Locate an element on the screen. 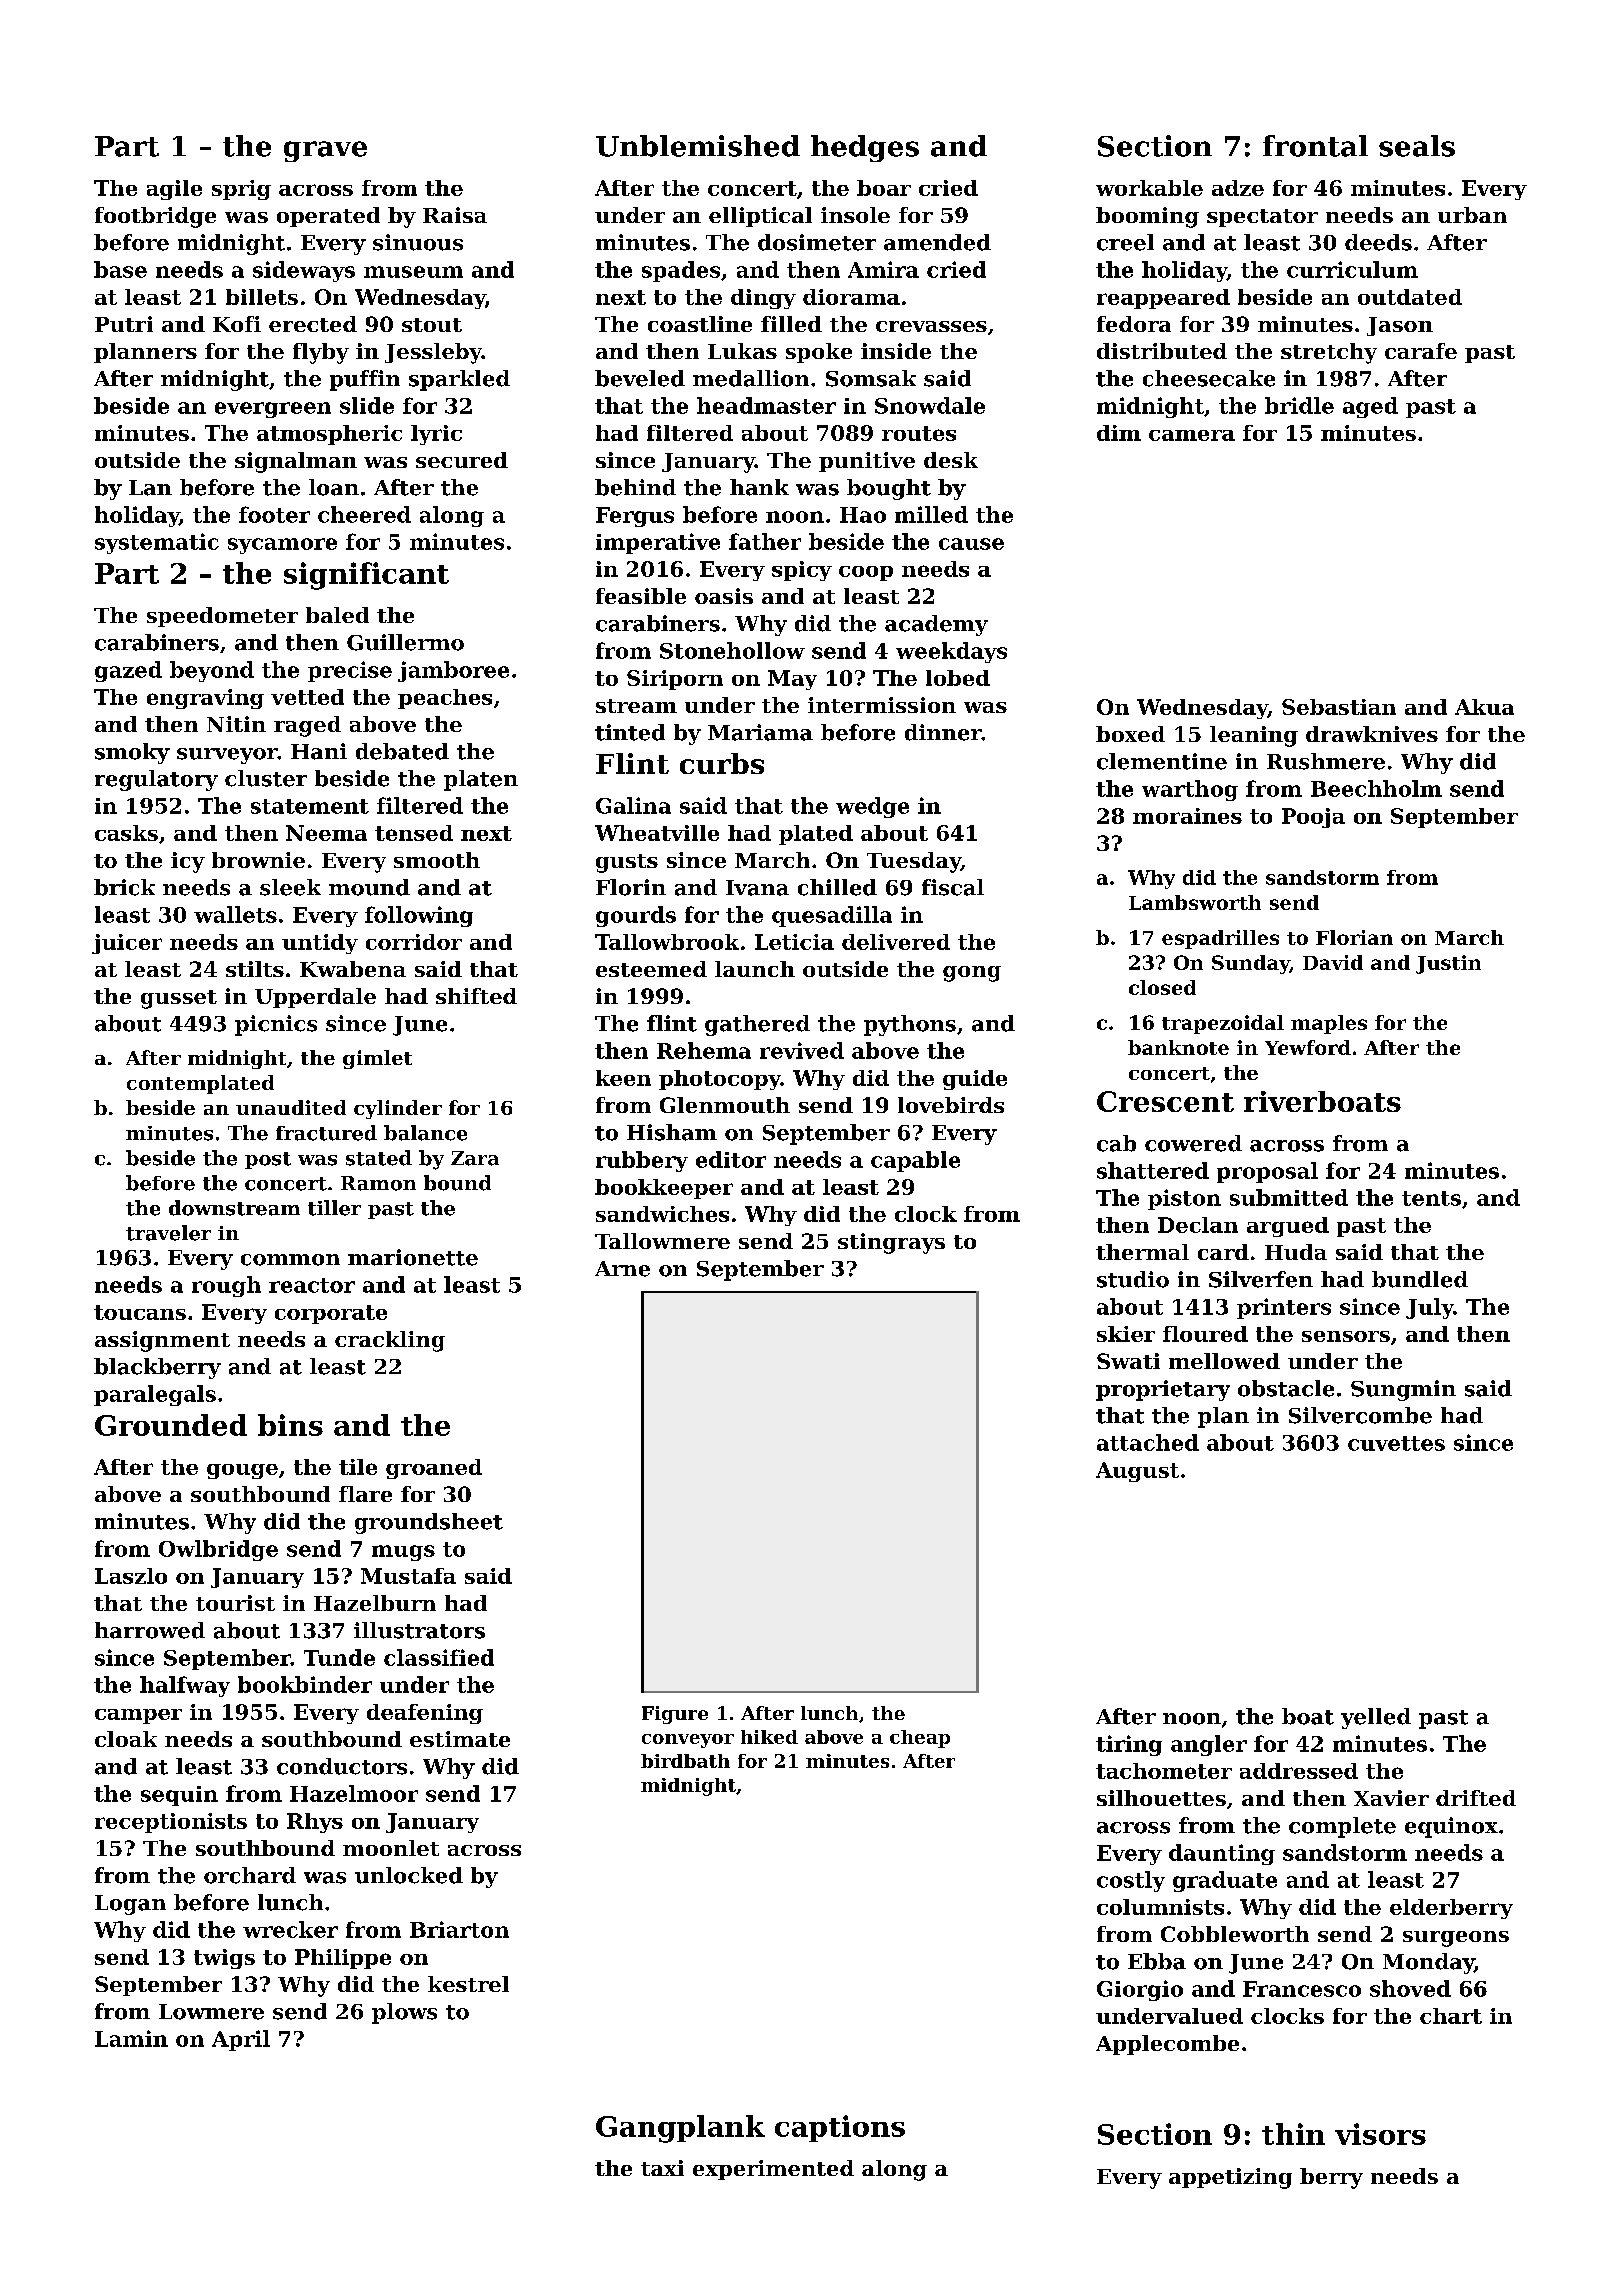  cause is located at coordinates (971, 544).
